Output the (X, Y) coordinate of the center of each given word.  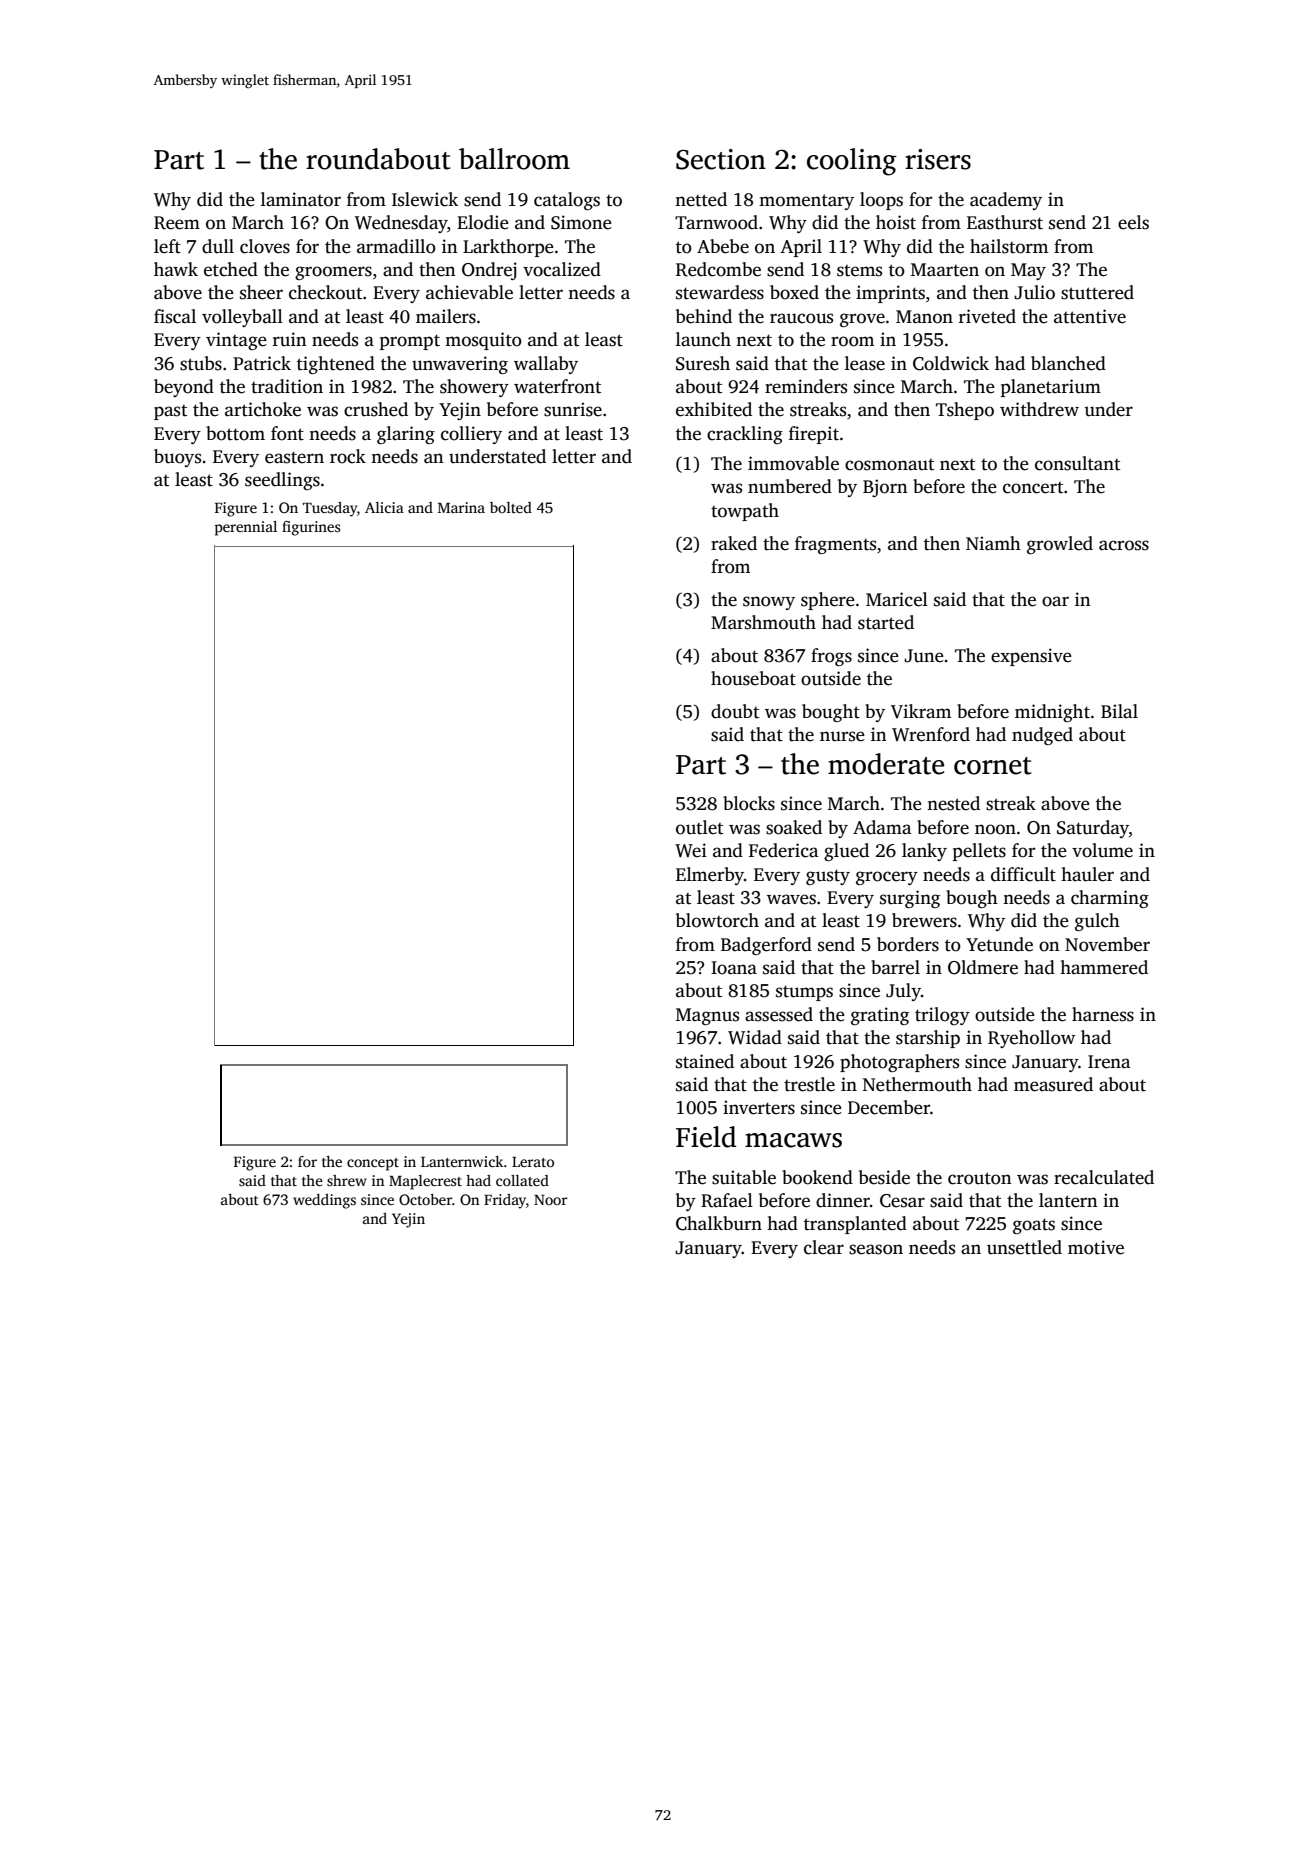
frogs (831, 657)
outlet (699, 827)
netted (701, 199)
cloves (265, 246)
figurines (311, 528)
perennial (245, 528)
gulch (1097, 922)
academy (1006, 201)
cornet (993, 766)
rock (348, 456)
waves (791, 899)
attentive (1090, 316)
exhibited (714, 409)
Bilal (1119, 711)
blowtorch (717, 920)
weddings (324, 1201)
